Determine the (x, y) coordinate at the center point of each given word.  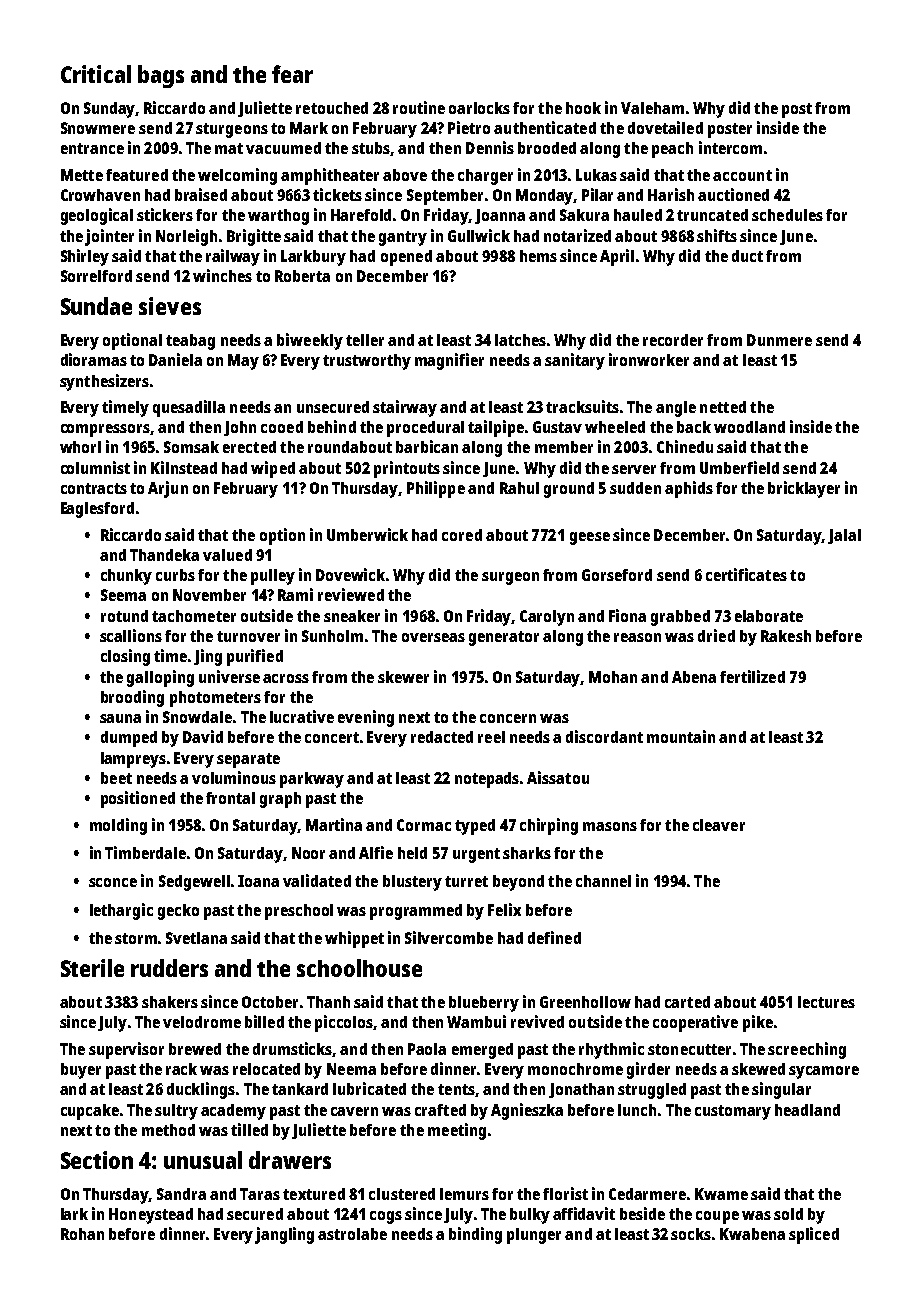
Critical (96, 74)
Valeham (652, 108)
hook (583, 108)
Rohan (82, 1234)
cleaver (719, 825)
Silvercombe (449, 937)
